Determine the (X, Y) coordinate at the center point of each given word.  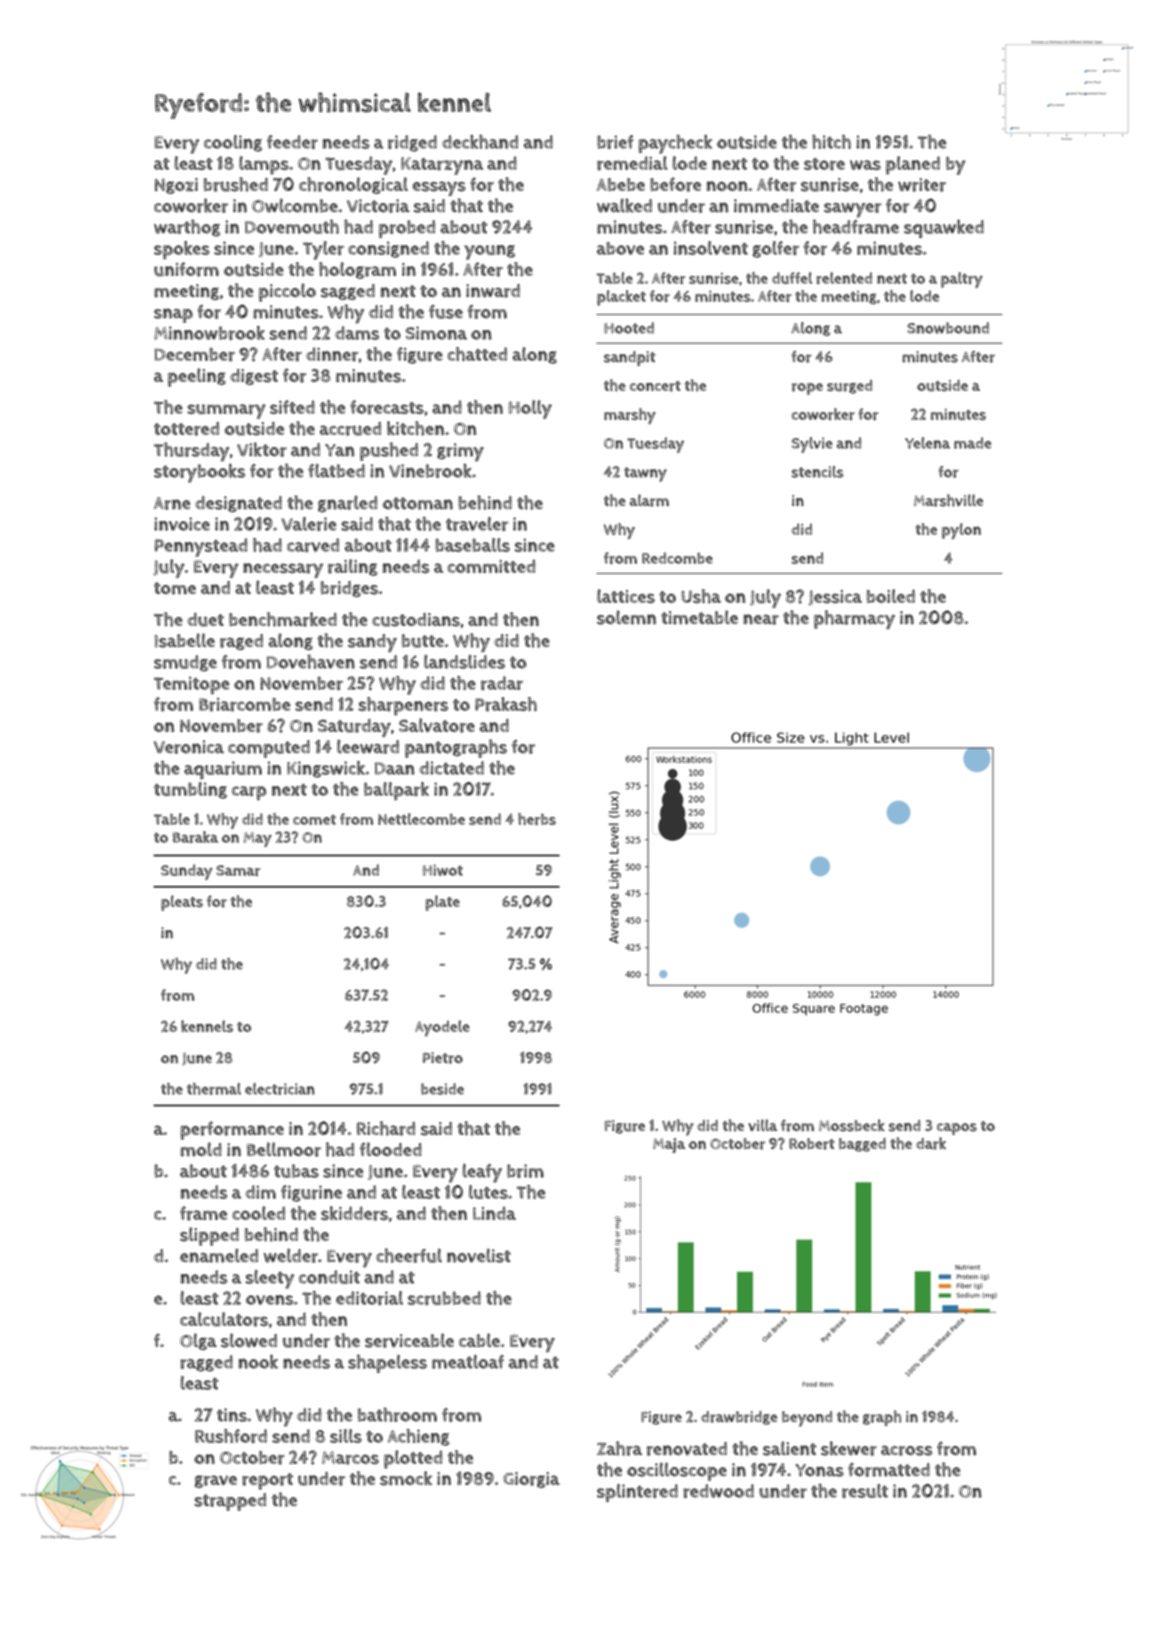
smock (406, 1478)
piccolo (287, 292)
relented (844, 278)
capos (957, 1129)
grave (215, 1481)
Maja (669, 1145)
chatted (477, 354)
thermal (214, 1089)
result (865, 1491)
